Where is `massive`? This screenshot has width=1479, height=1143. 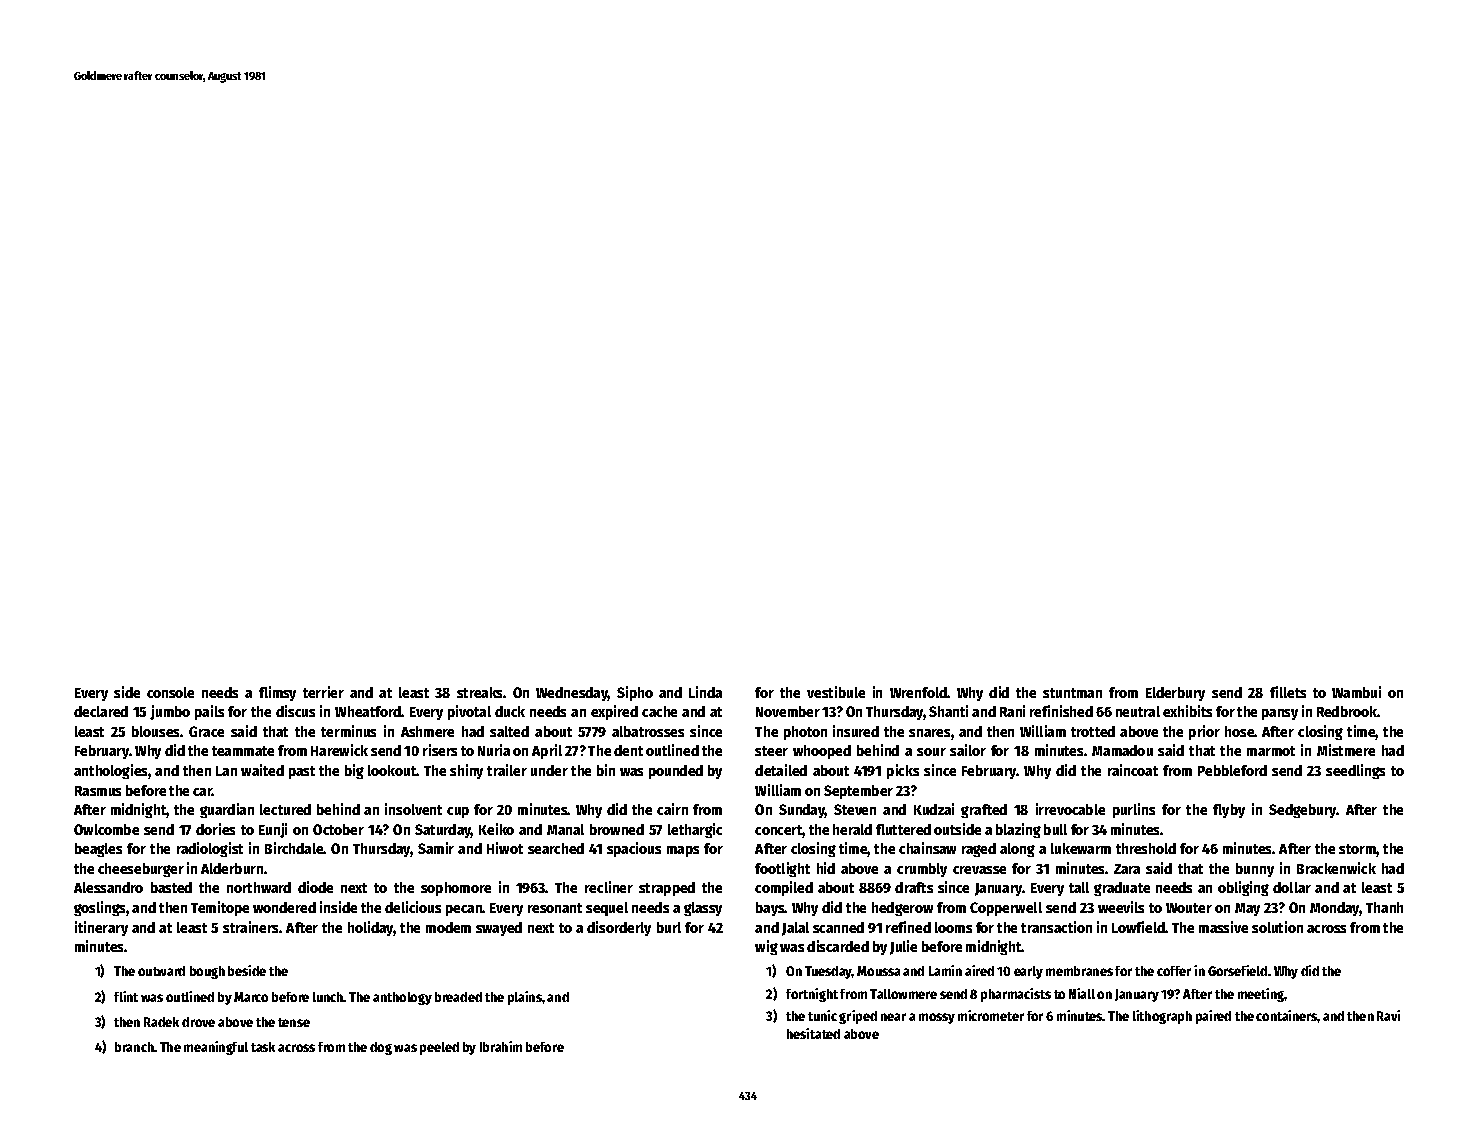
massive is located at coordinates (1223, 927).
